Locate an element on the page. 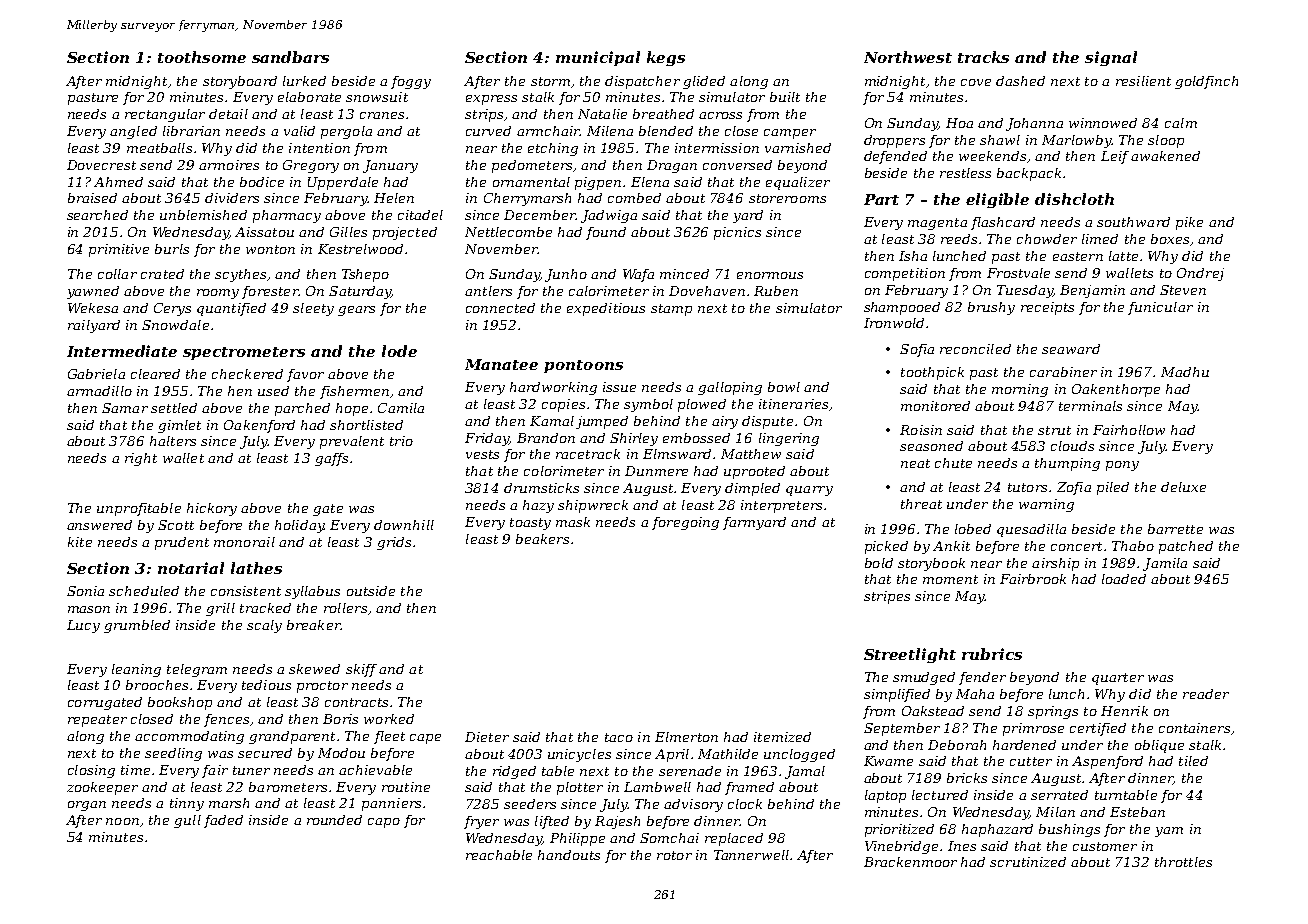 The height and width of the document is (924, 1308). minced is located at coordinates (684, 274).
